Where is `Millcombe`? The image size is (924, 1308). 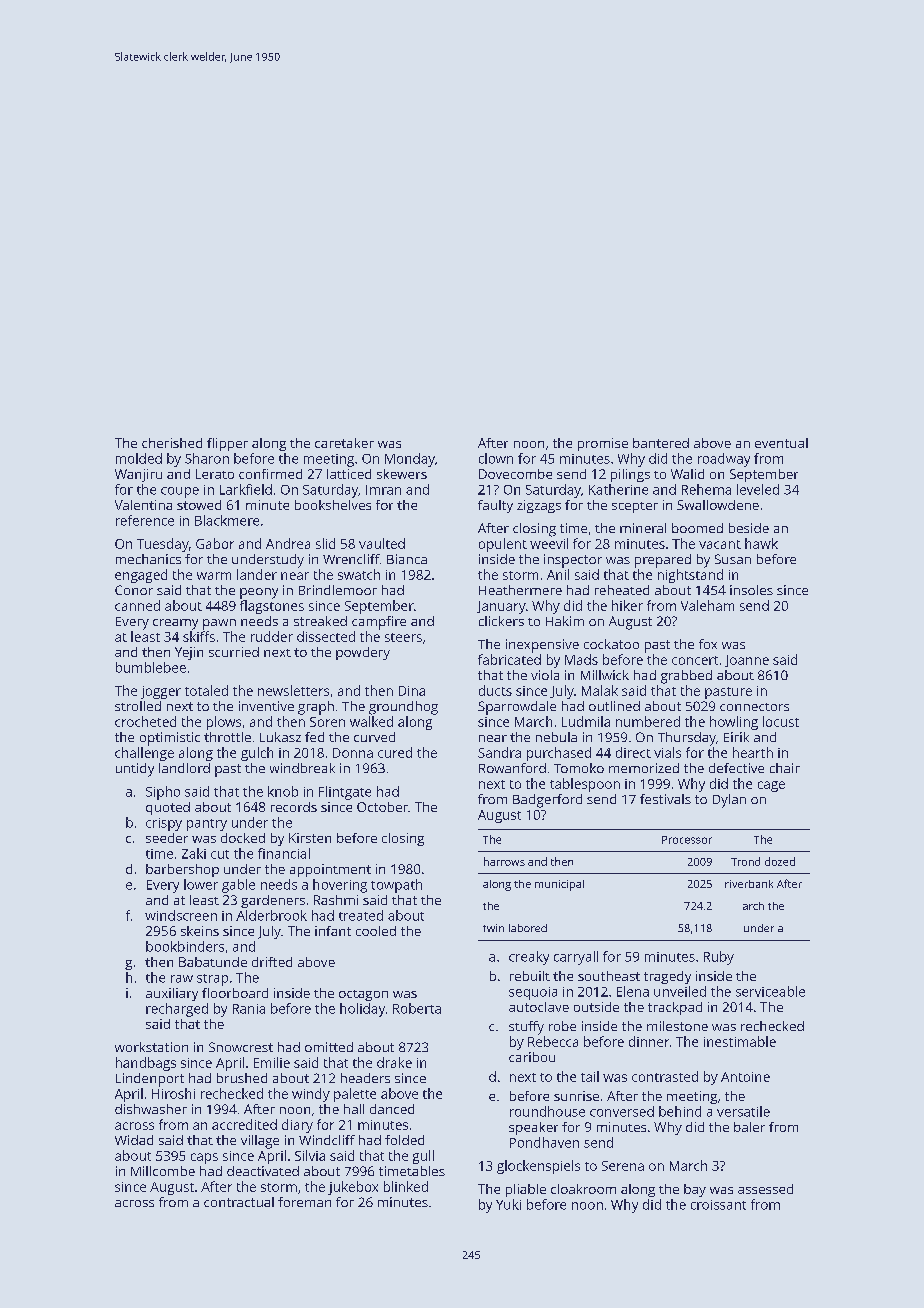 Millcombe is located at coordinates (163, 1171).
